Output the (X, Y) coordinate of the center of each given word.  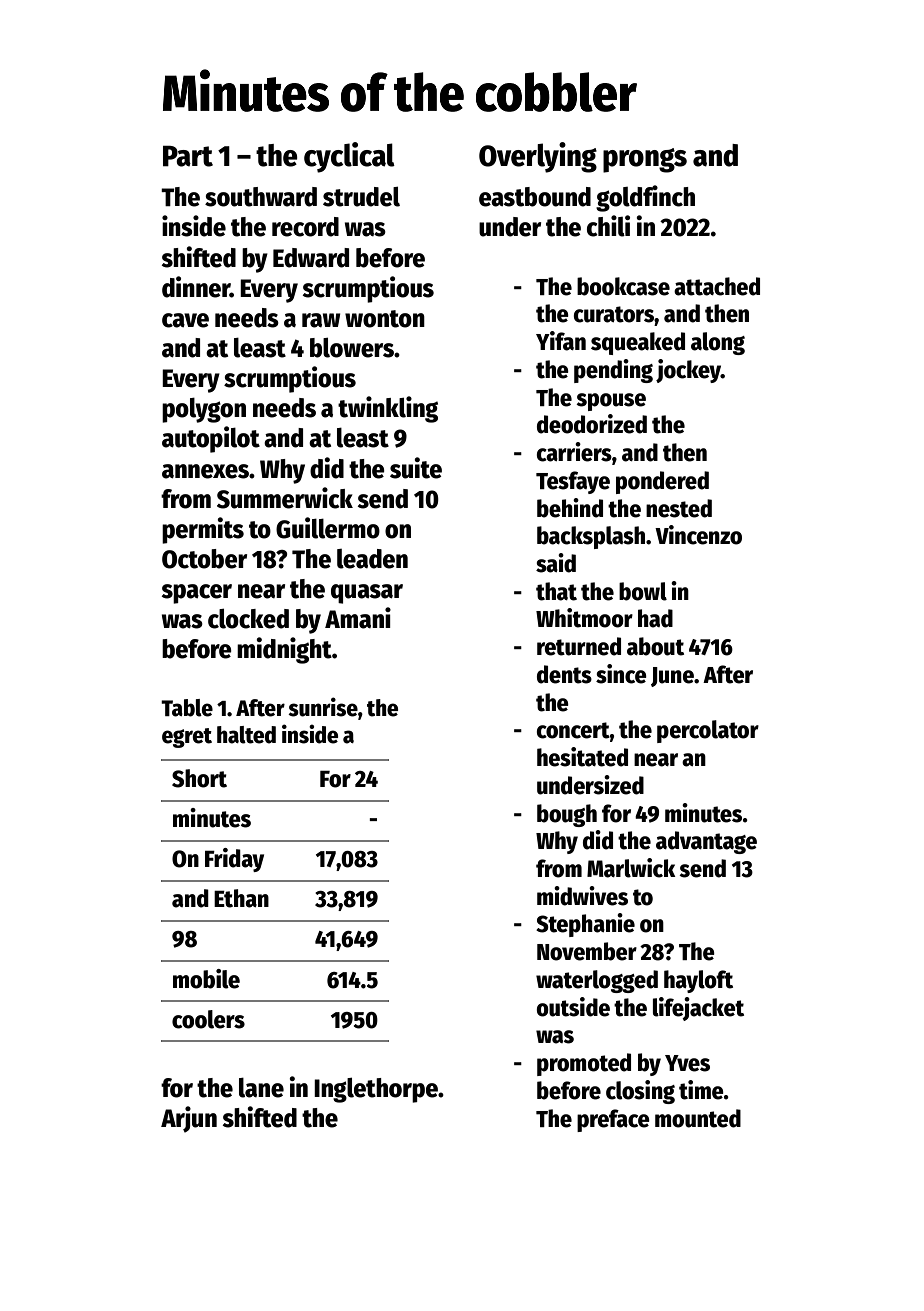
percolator (708, 731)
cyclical (349, 157)
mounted (698, 1118)
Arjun (189, 1119)
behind (570, 508)
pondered (662, 482)
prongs (645, 160)
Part (188, 156)
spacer (197, 594)
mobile (206, 979)
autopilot (211, 439)
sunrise (323, 707)
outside (573, 1007)
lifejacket (698, 1009)
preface (613, 1120)
